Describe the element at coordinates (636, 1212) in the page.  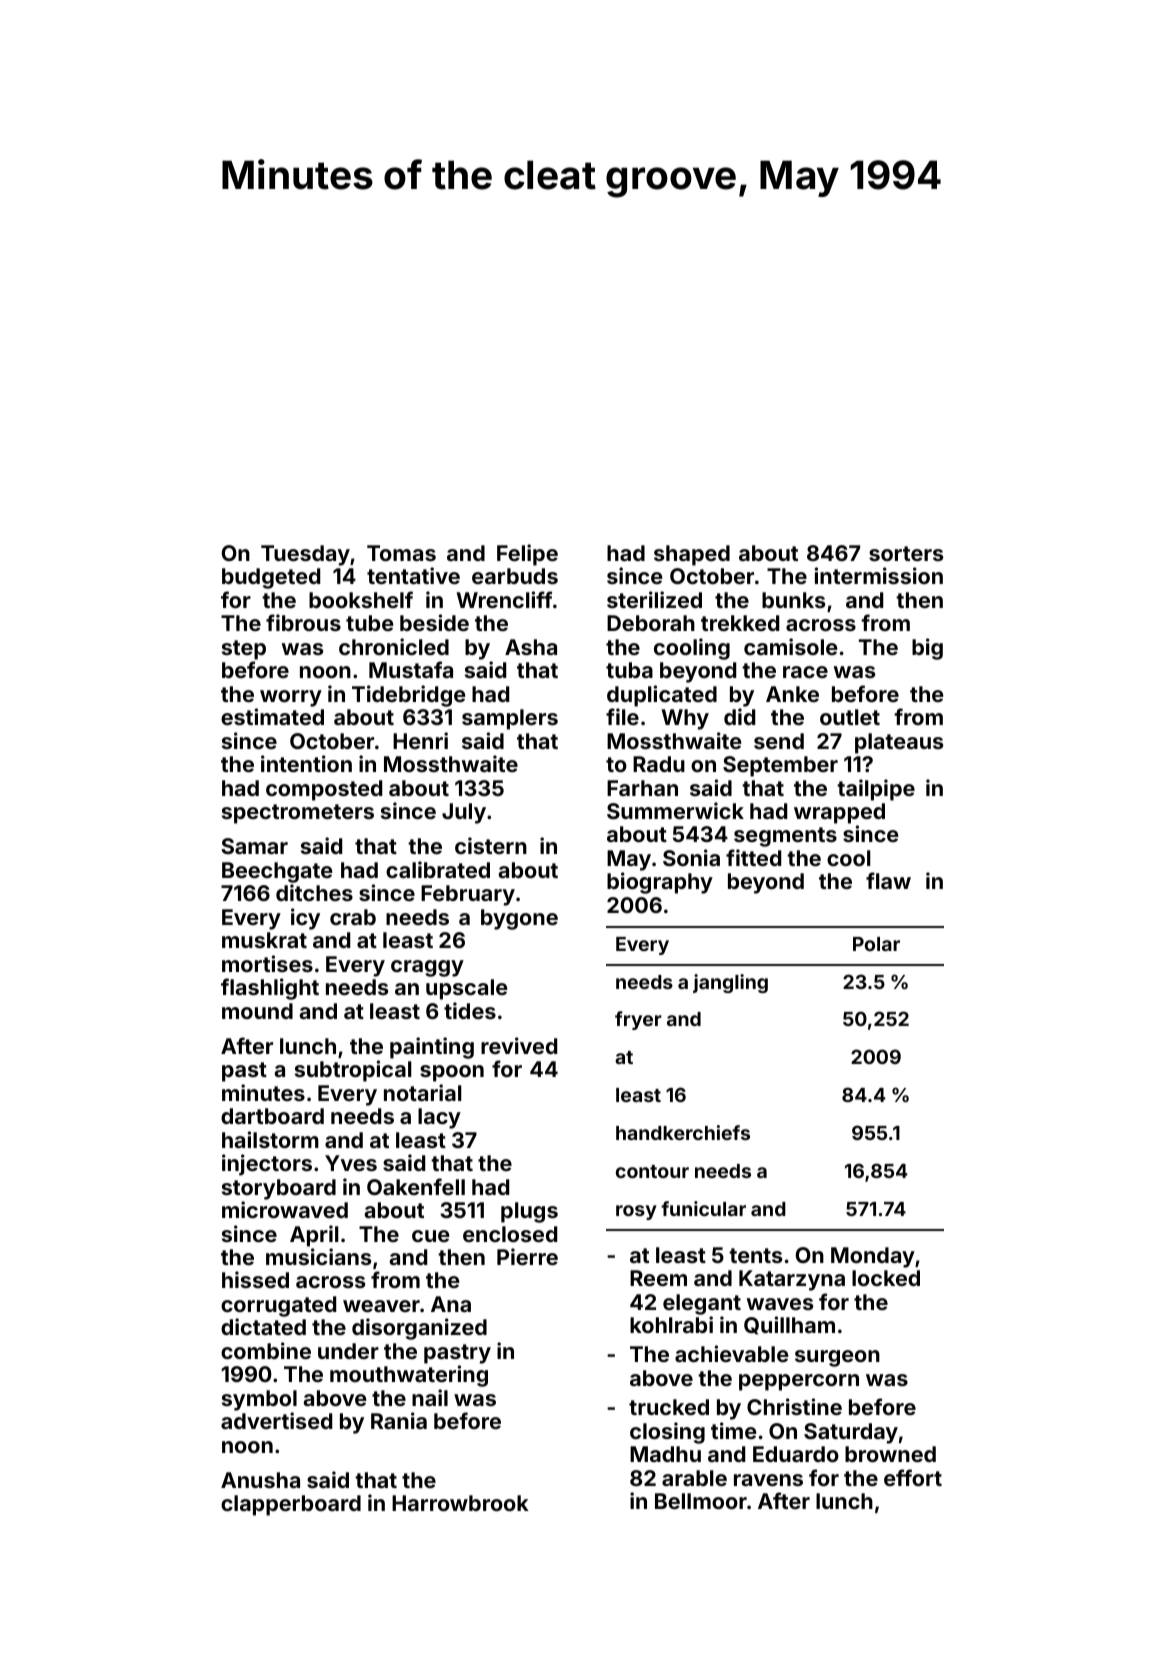
I see `rosy` at that location.
